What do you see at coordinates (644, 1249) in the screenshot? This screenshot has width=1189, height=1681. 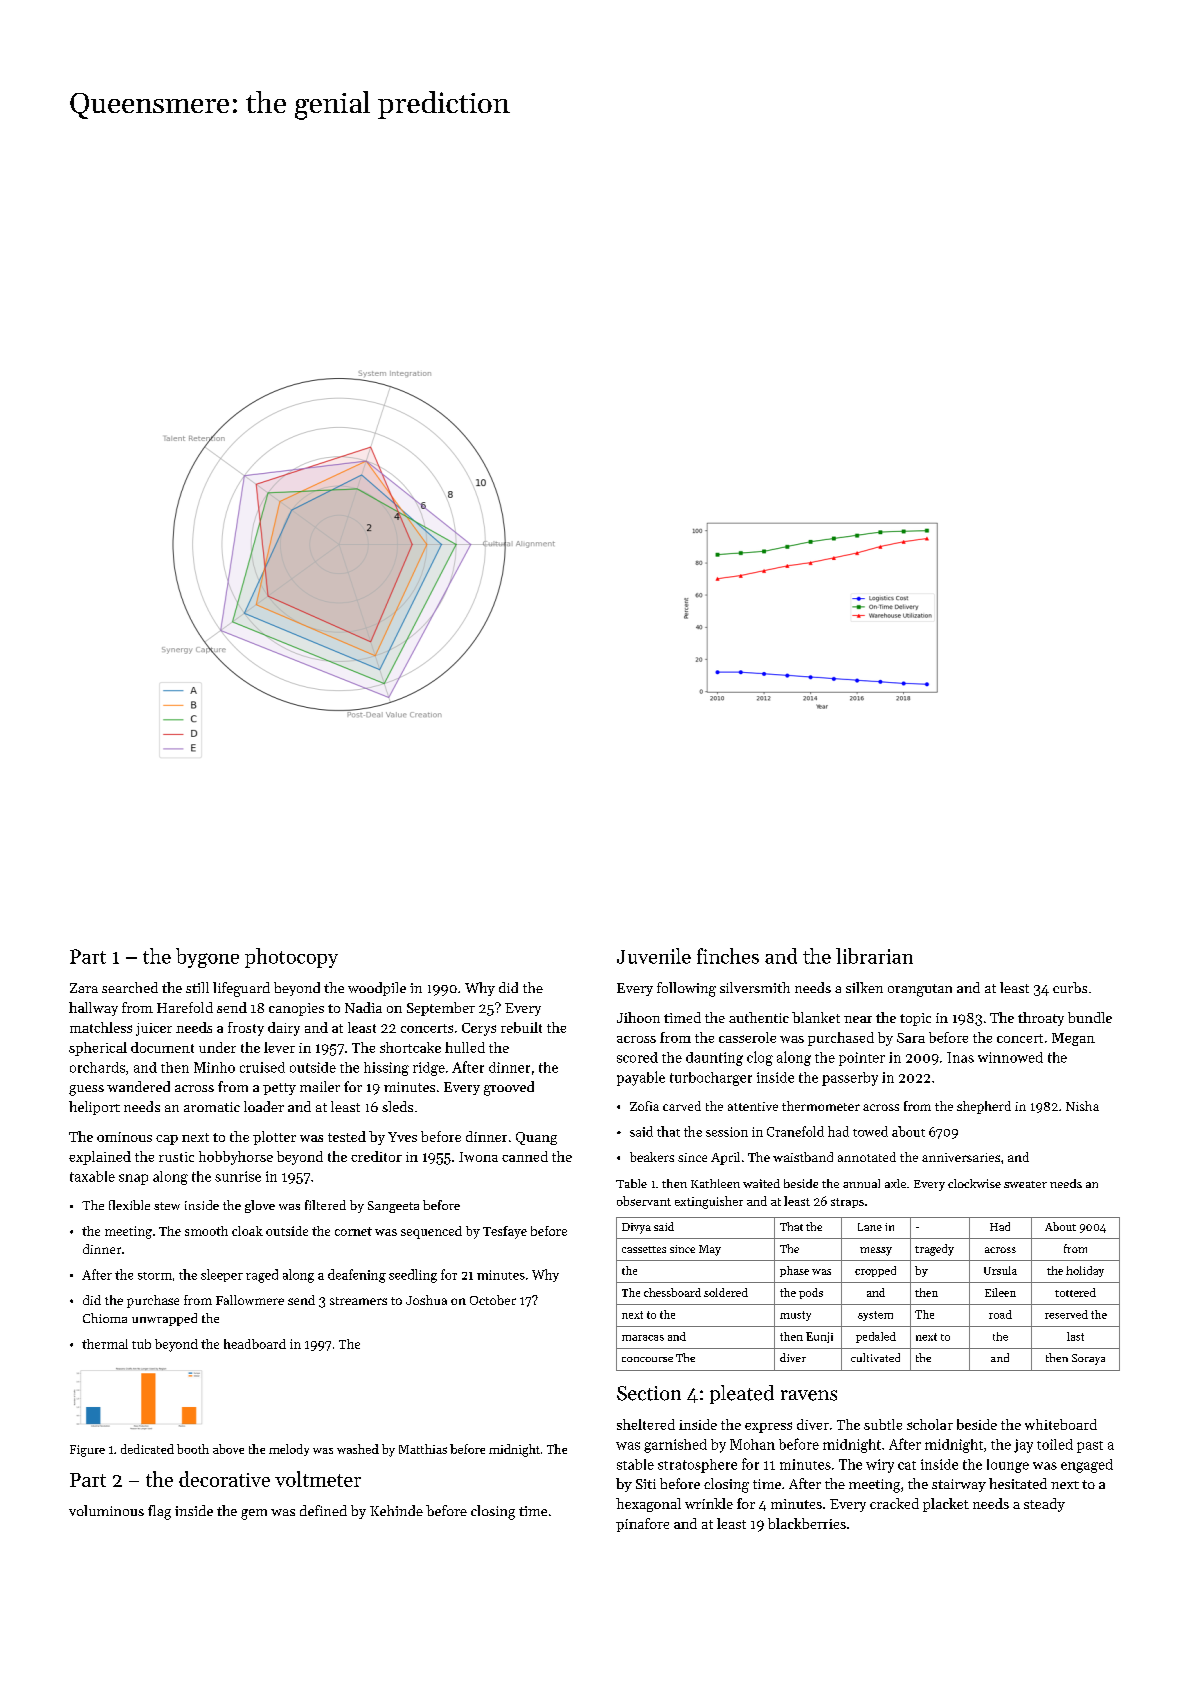 I see `cassettes` at bounding box center [644, 1249].
